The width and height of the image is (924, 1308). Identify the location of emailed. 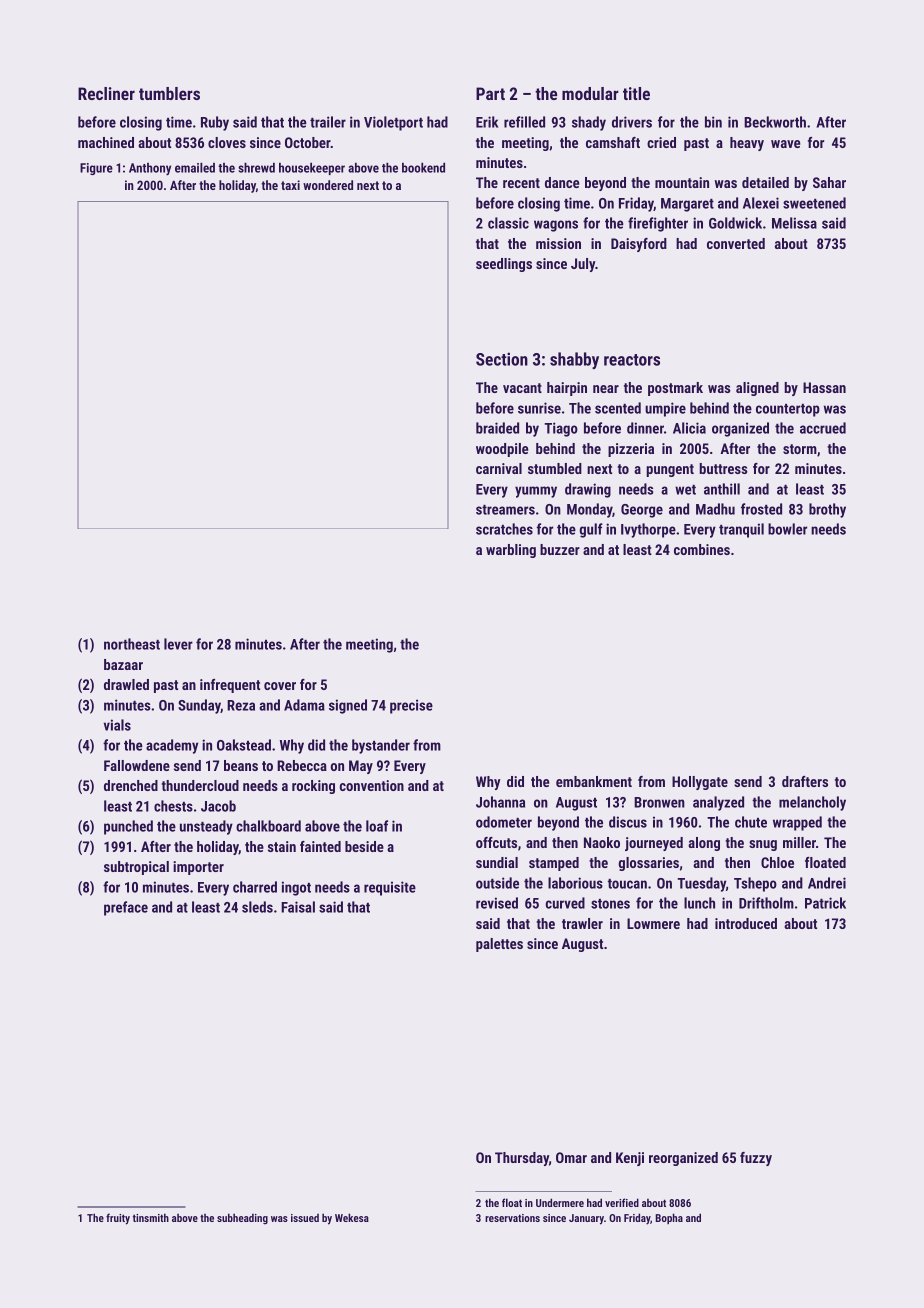
(195, 168).
